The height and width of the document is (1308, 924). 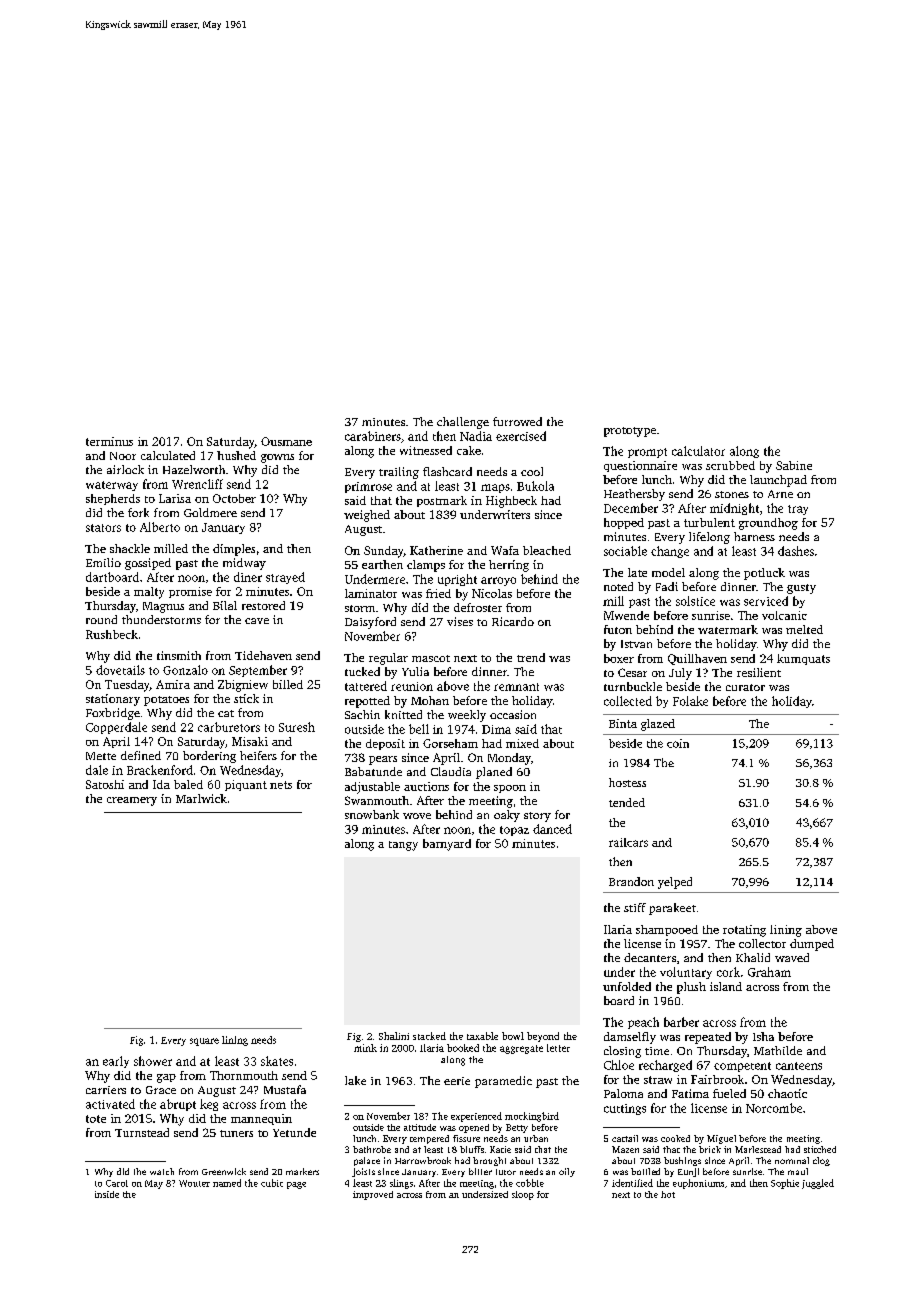 What do you see at coordinates (286, 441) in the document?
I see `Ousmane` at bounding box center [286, 441].
